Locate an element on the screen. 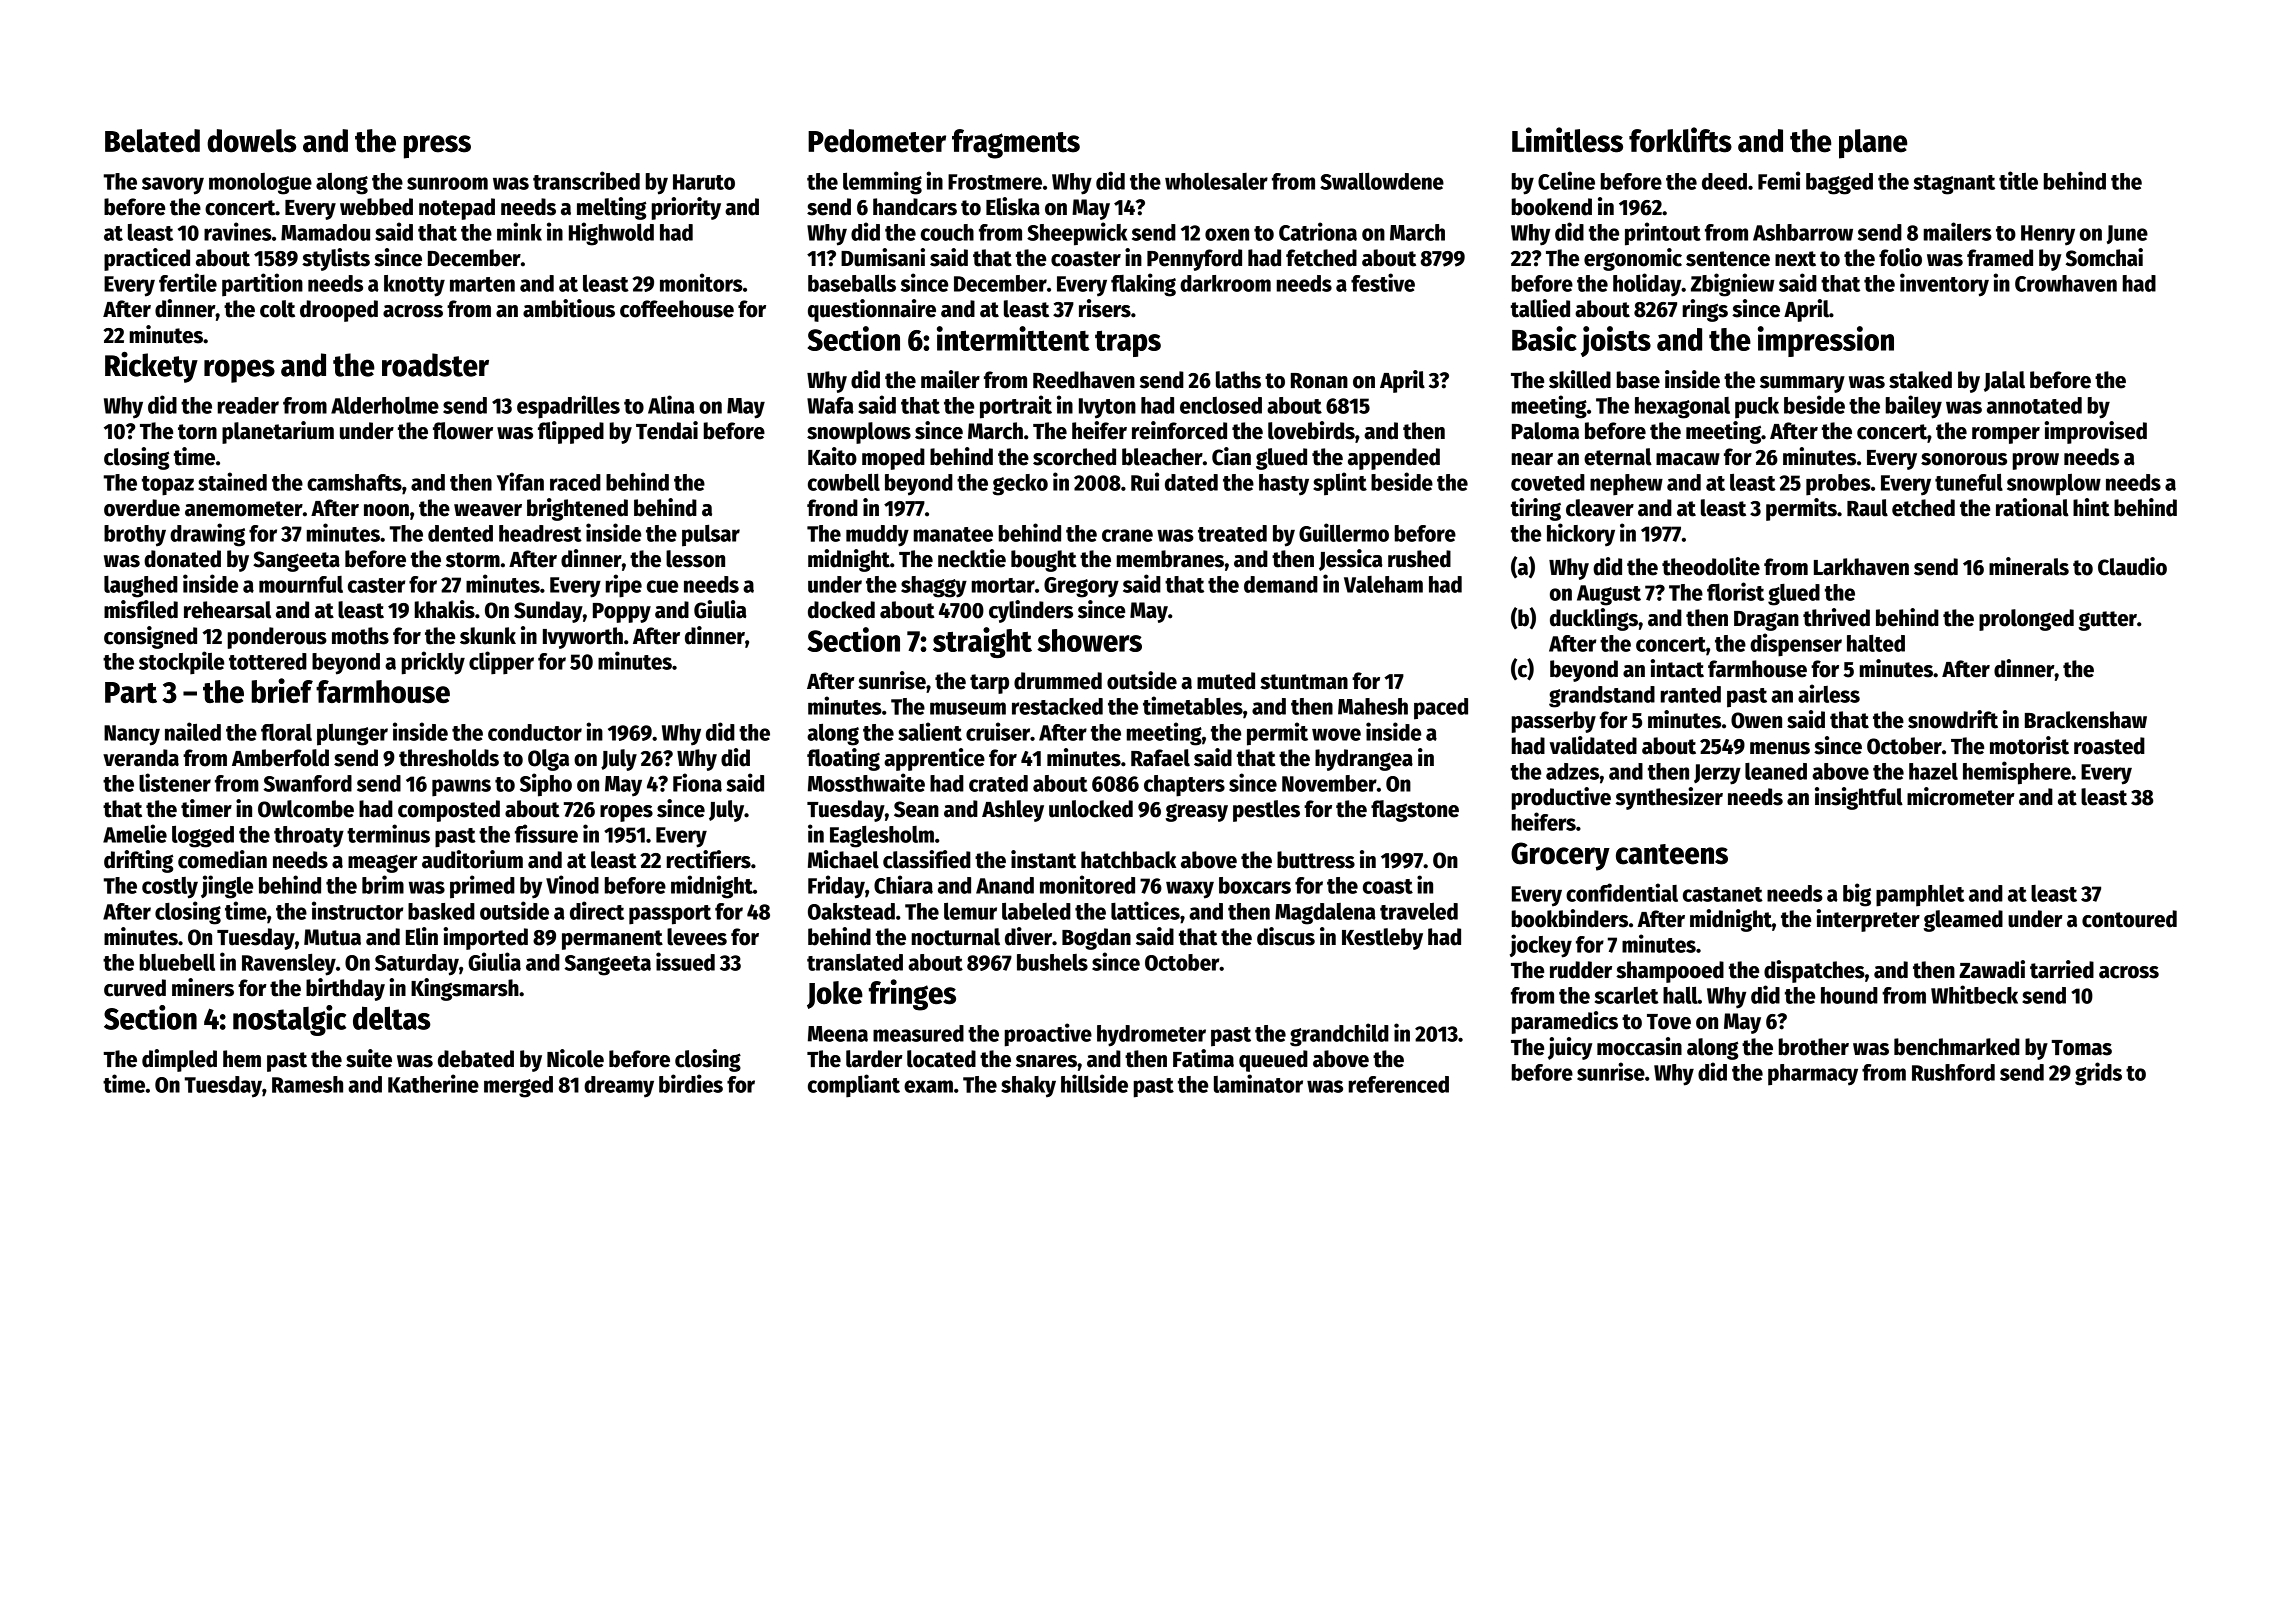 The height and width of the screenshot is (1614, 2282). Larkhaven is located at coordinates (1861, 567).
